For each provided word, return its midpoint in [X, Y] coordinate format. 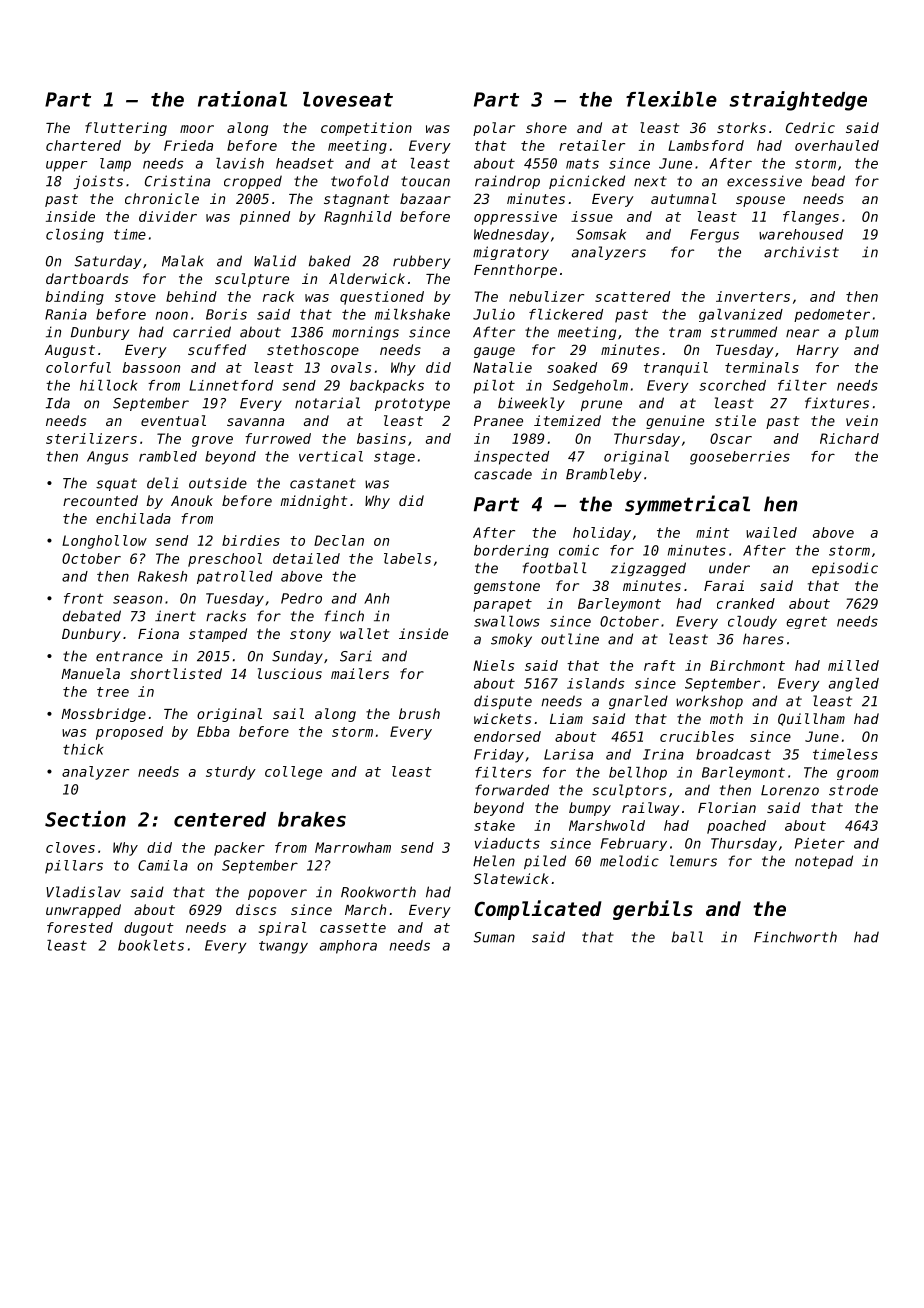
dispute [503, 702]
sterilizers [91, 438]
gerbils [653, 910]
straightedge [798, 101]
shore [546, 127]
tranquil [676, 369]
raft [660, 665]
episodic [845, 569]
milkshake [412, 314]
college [293, 773]
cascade [503, 474]
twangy [283, 947]
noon [172, 315]
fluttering [126, 129]
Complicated [538, 910]
